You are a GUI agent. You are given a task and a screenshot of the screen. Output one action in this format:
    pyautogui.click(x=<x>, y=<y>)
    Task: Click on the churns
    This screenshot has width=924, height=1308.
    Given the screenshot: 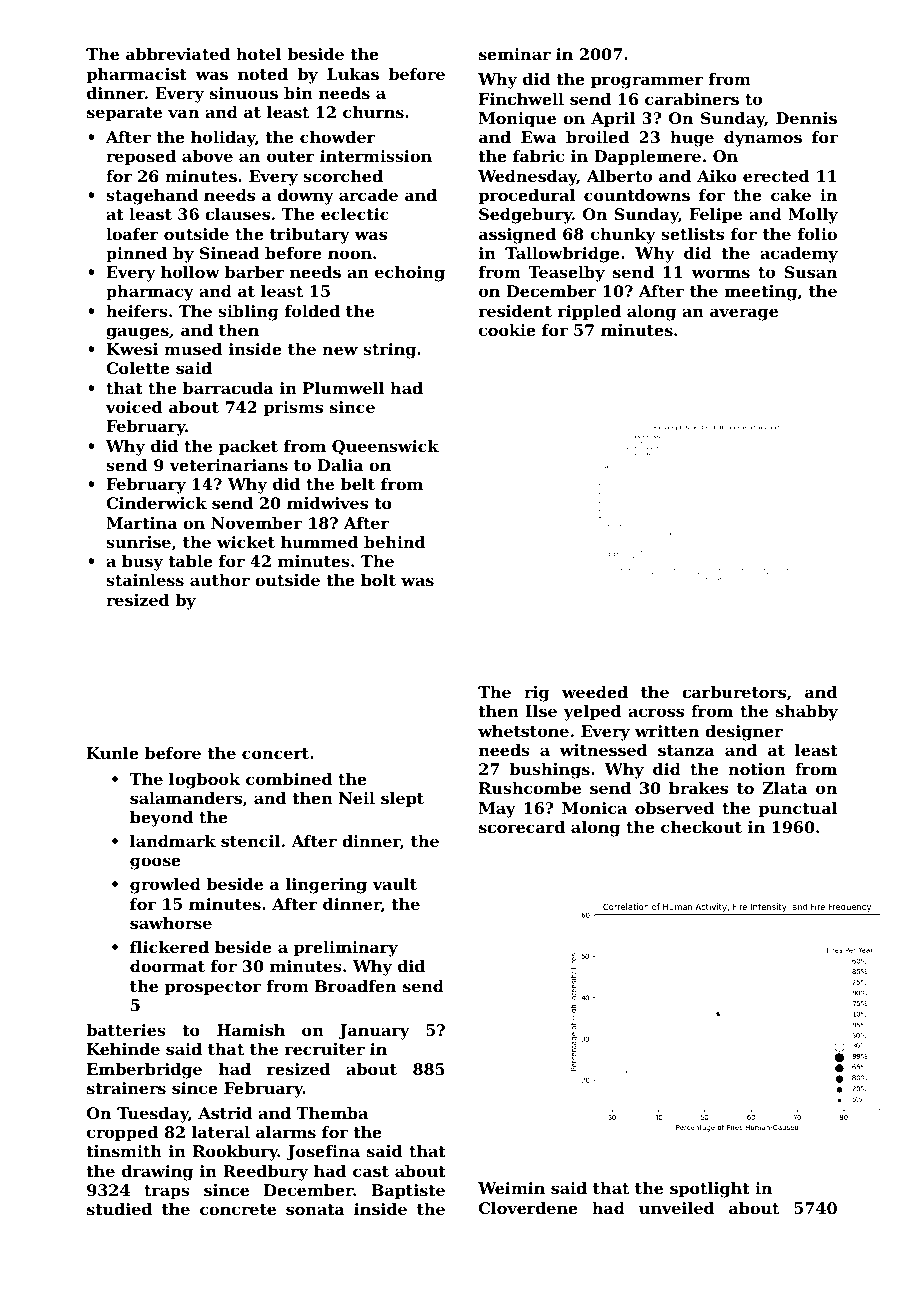 What is the action you would take?
    pyautogui.click(x=373, y=112)
